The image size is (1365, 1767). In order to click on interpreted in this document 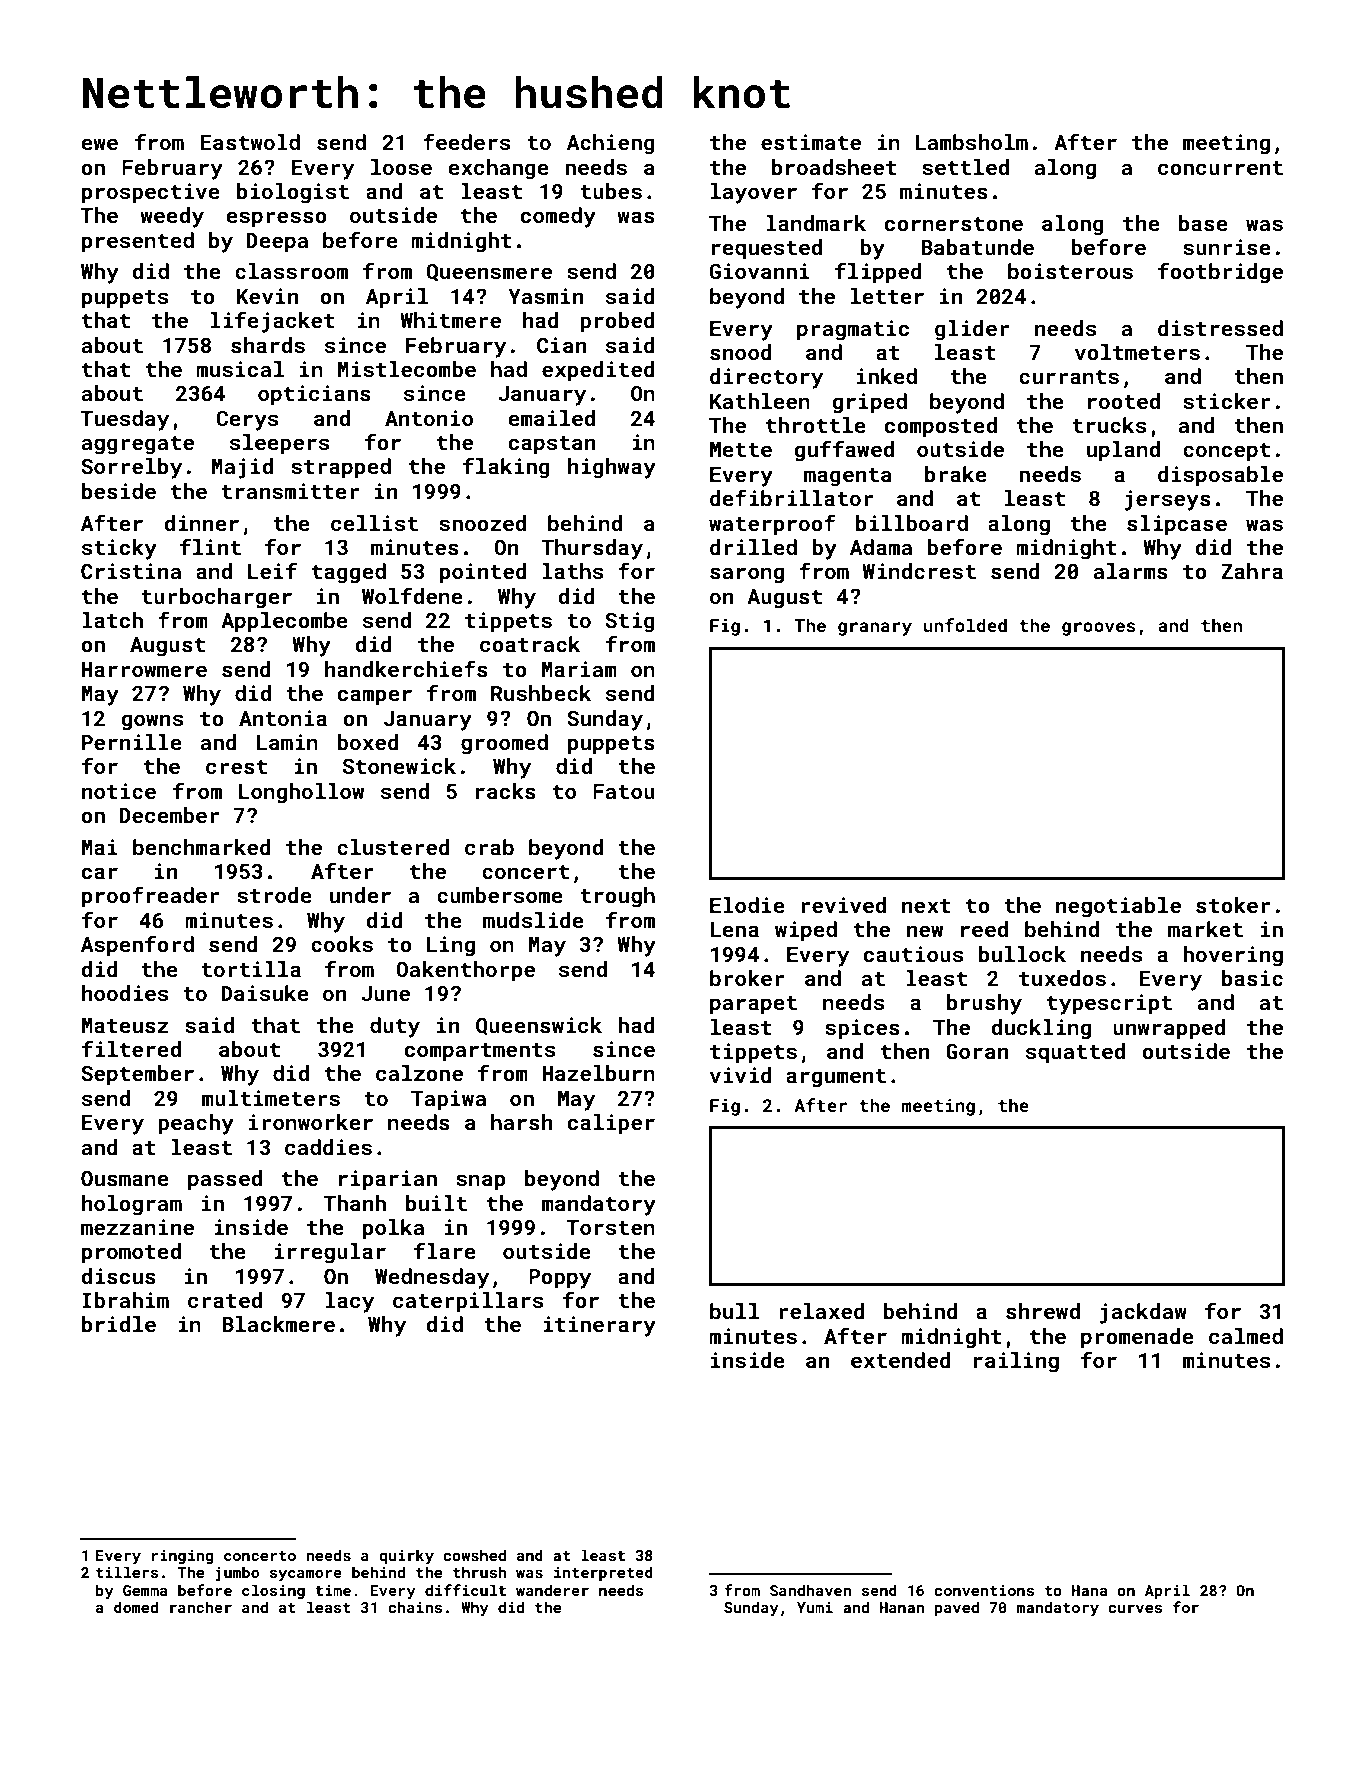, I will do `click(603, 1573)`.
